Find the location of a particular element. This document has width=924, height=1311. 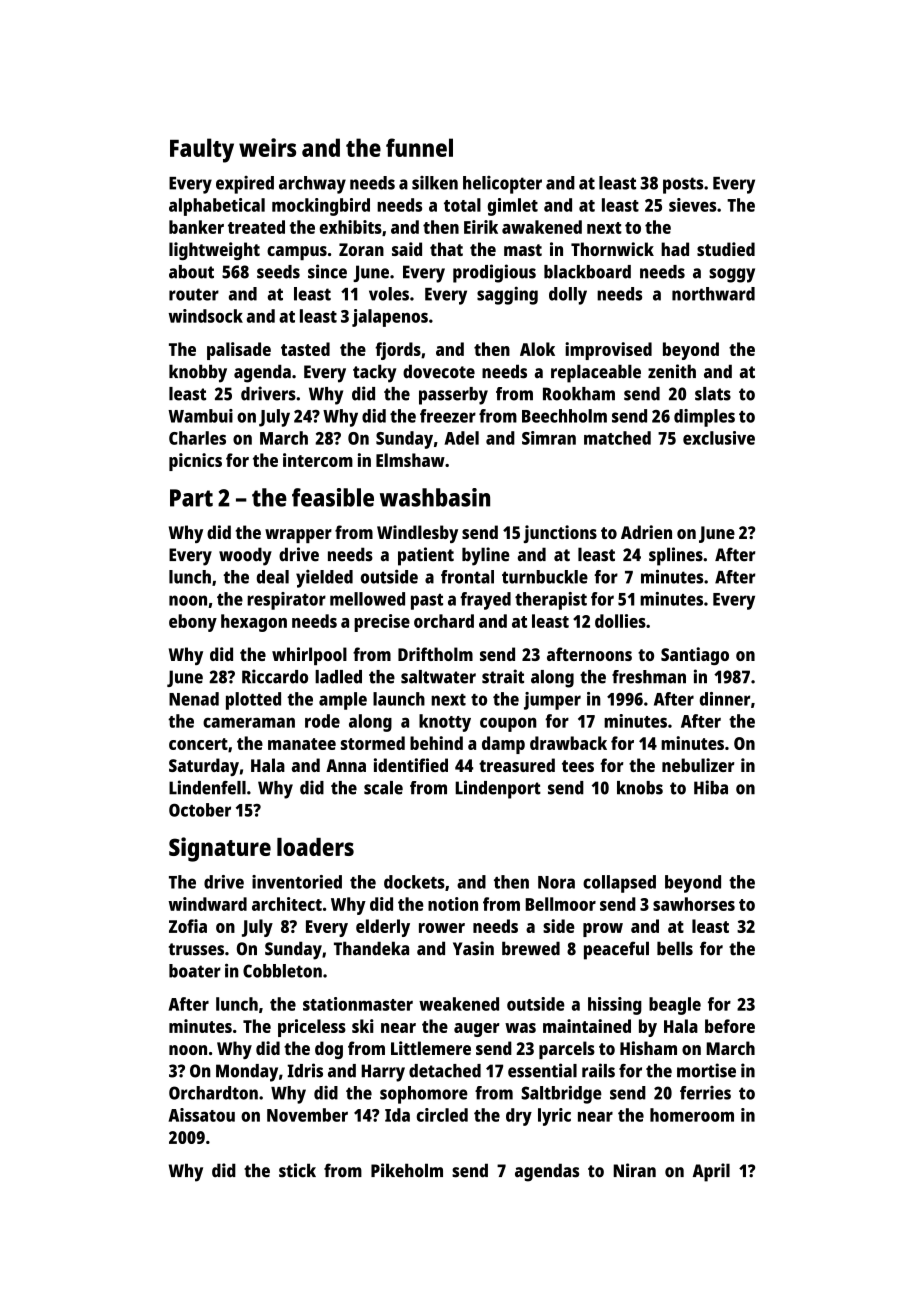

Monday is located at coordinates (247, 1073).
